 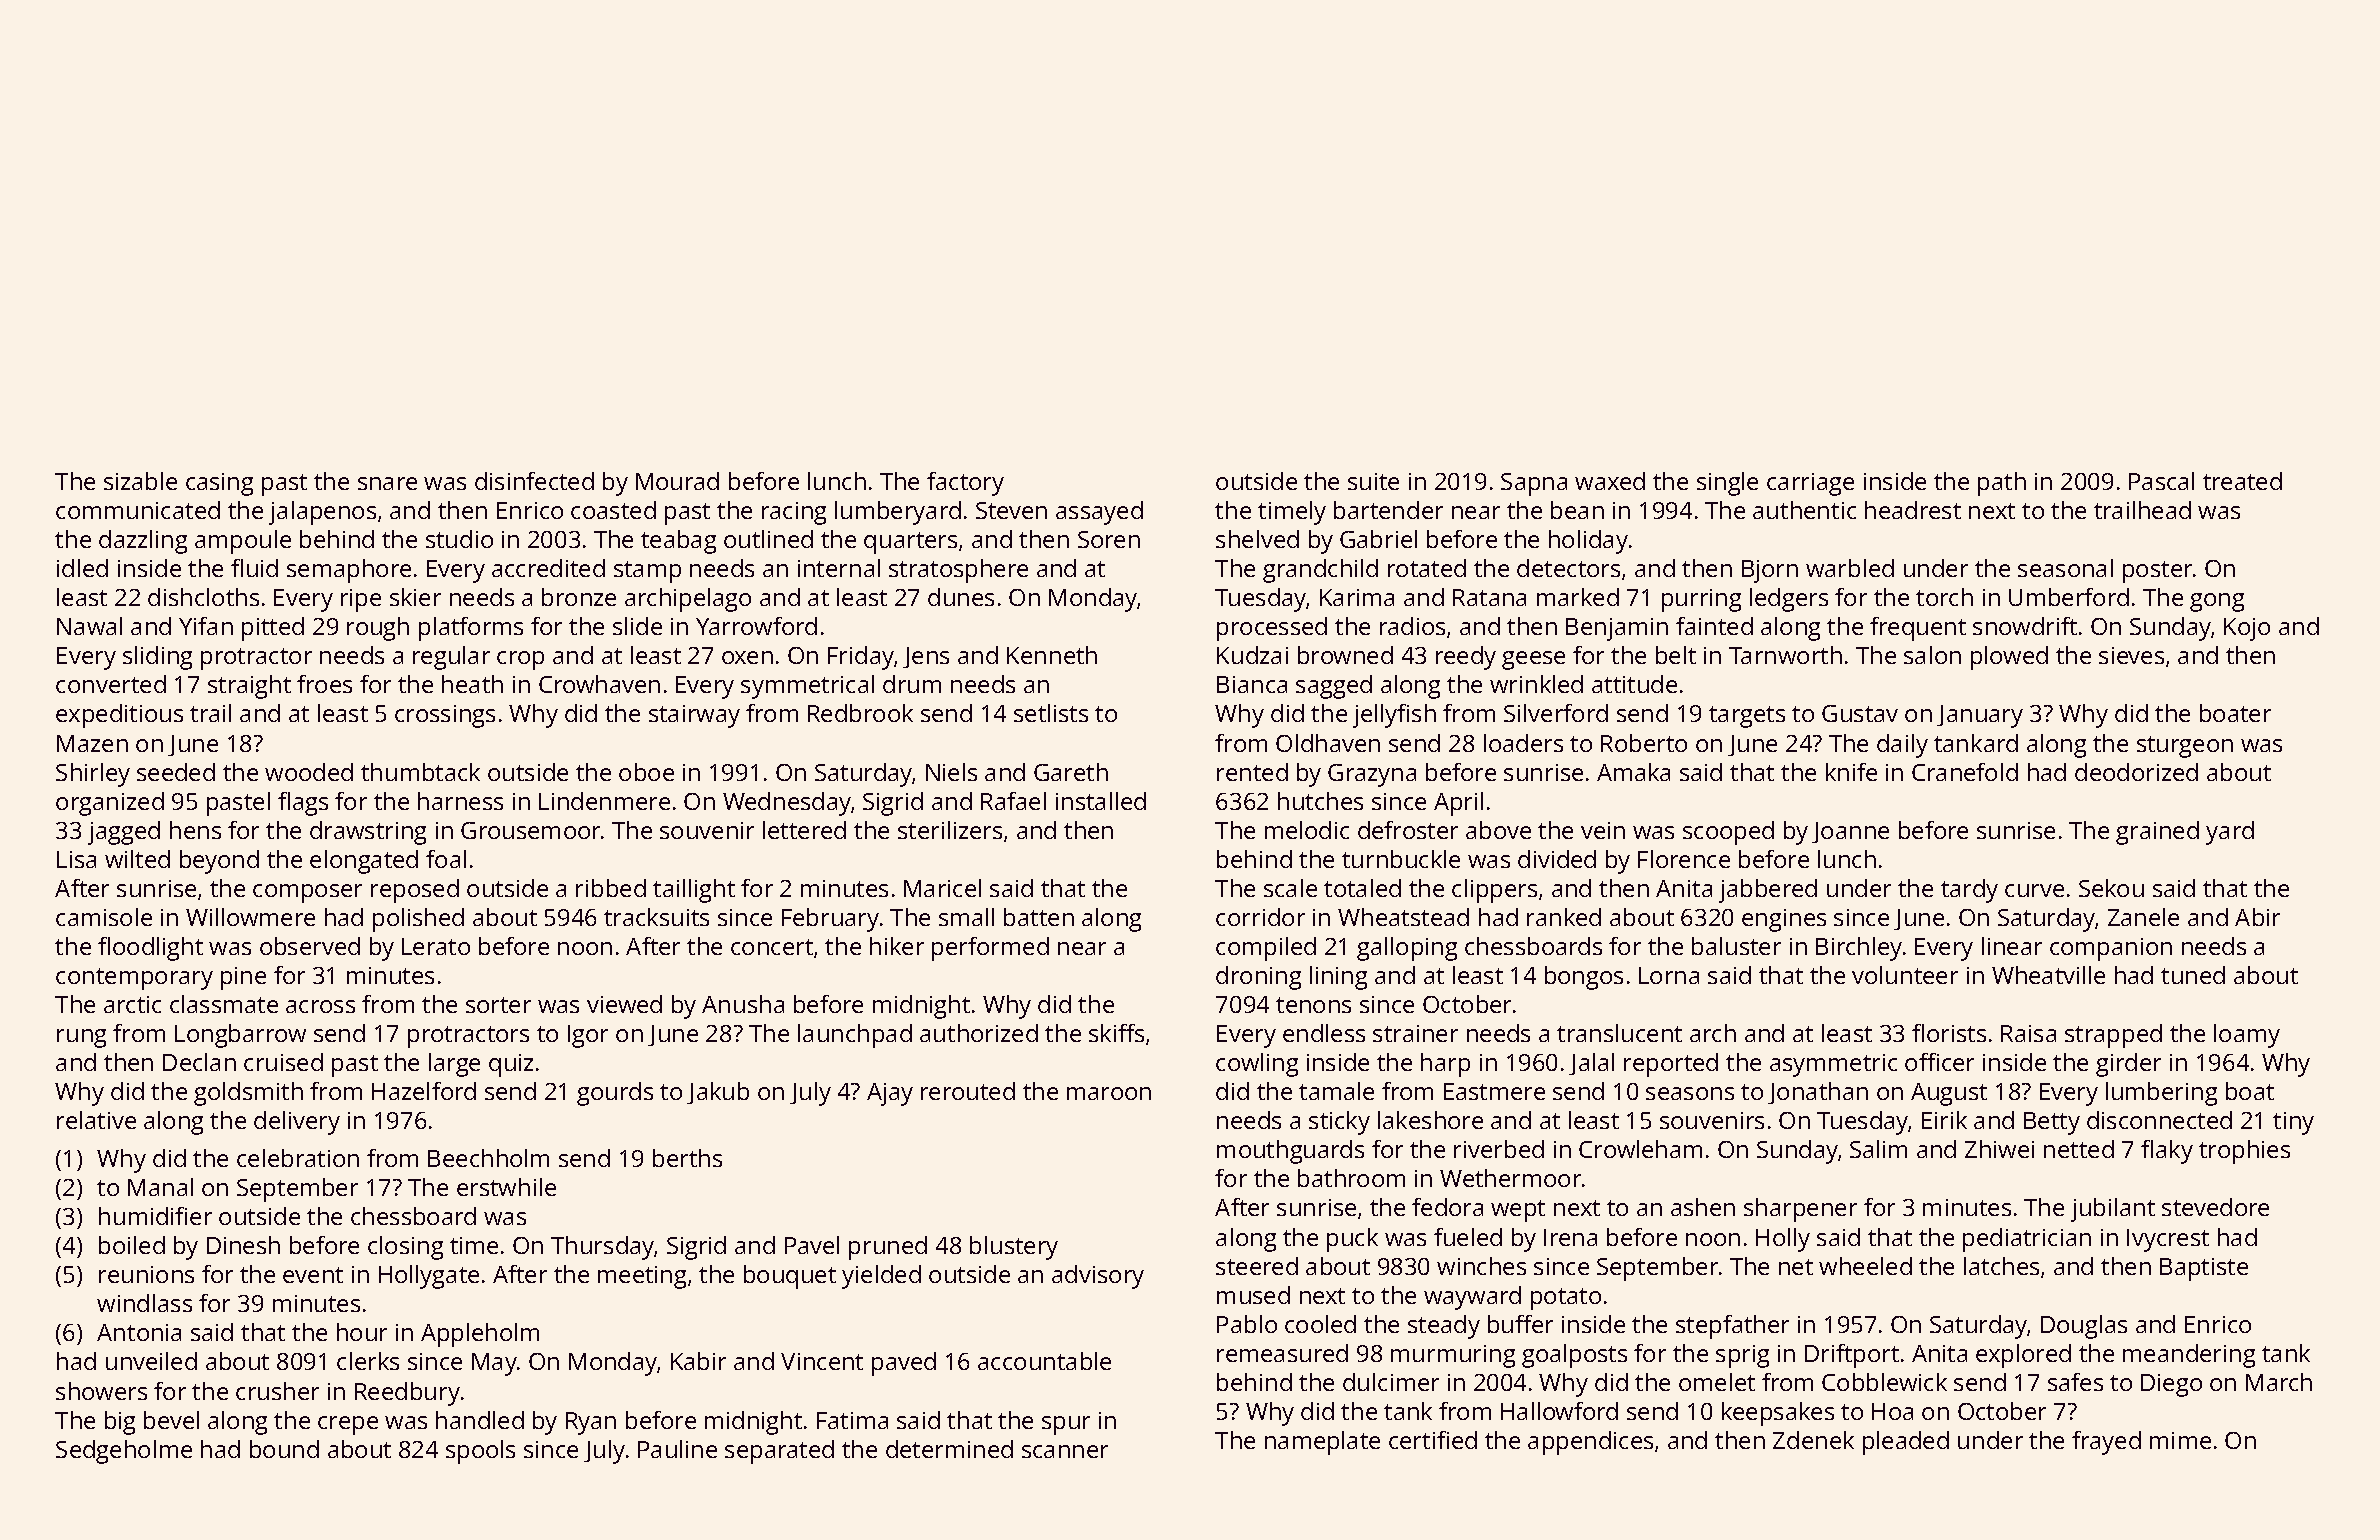 I want to click on Sedgeholme, so click(x=124, y=1452).
